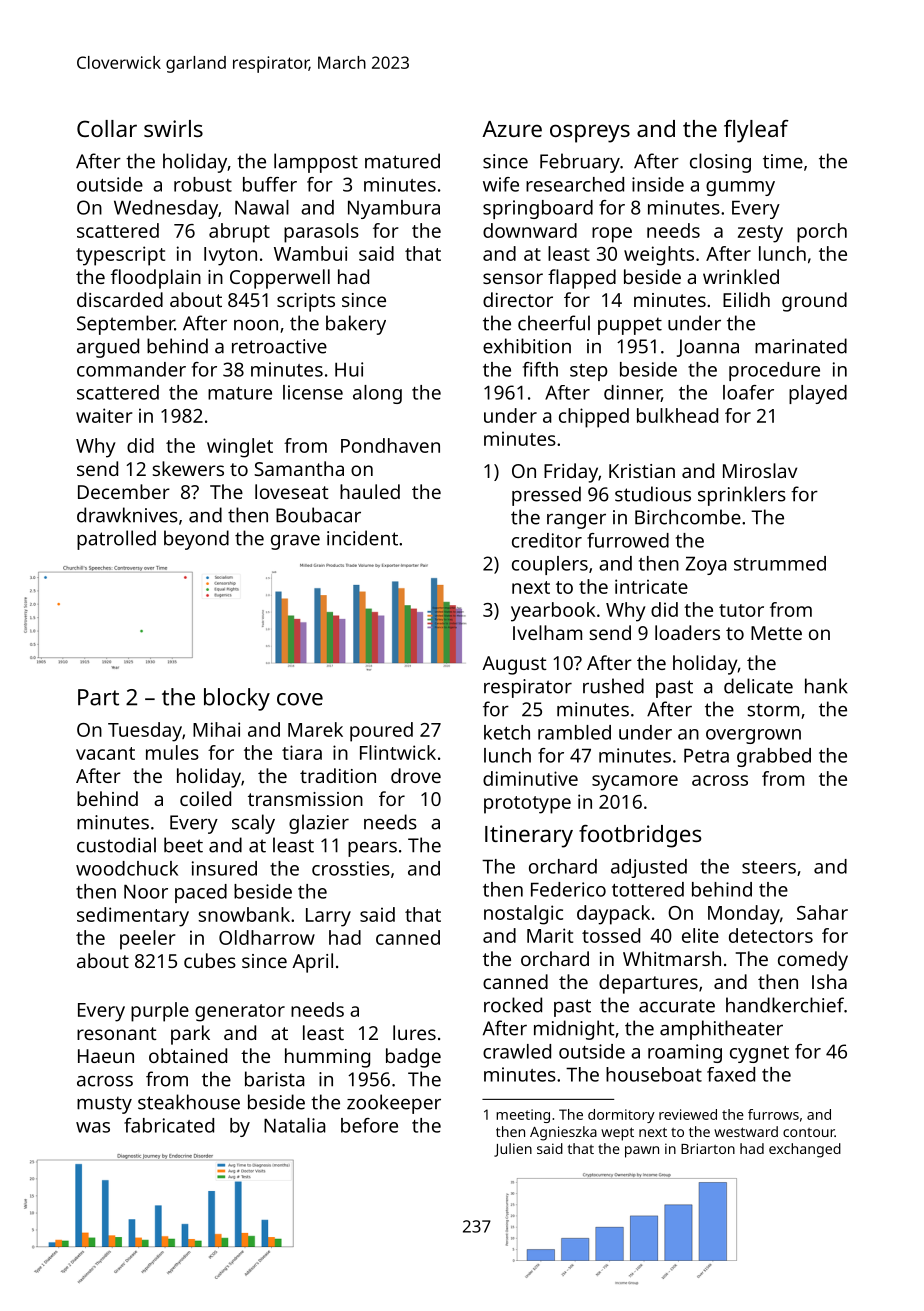  Describe the element at coordinates (771, 935) in the screenshot. I see `detectors` at that location.
